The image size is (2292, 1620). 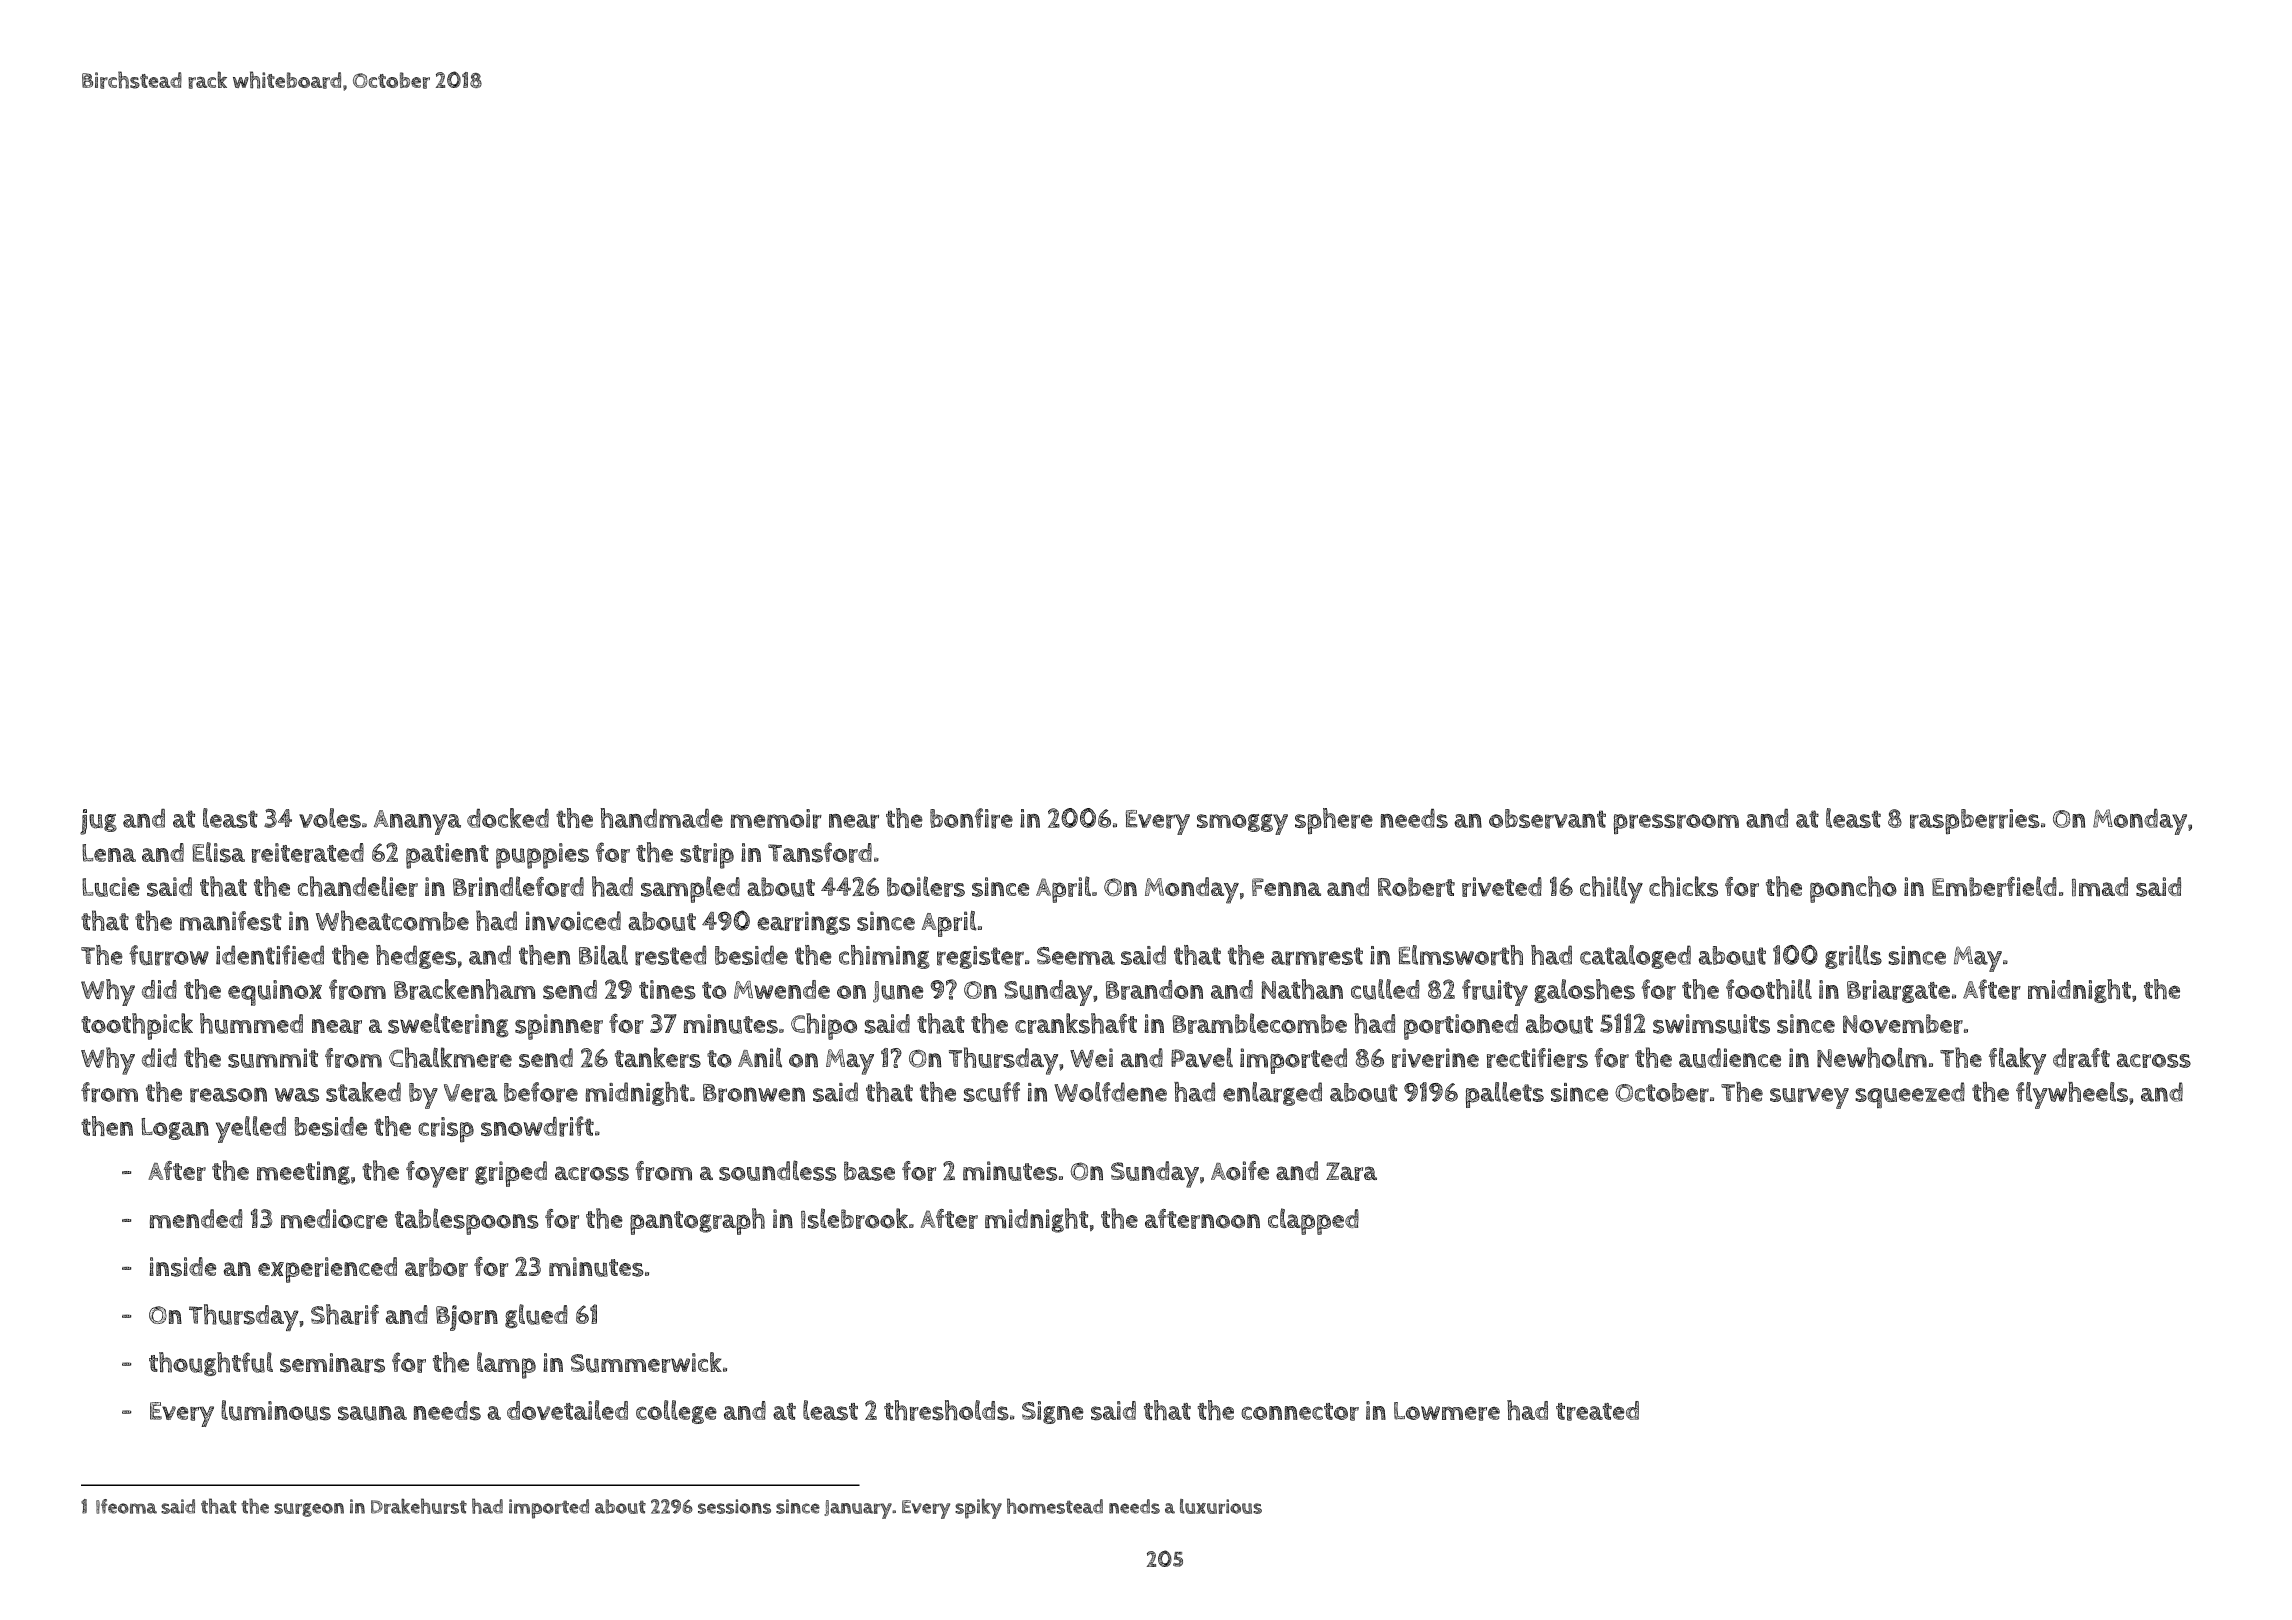 I want to click on Newholm, so click(x=1872, y=1057).
